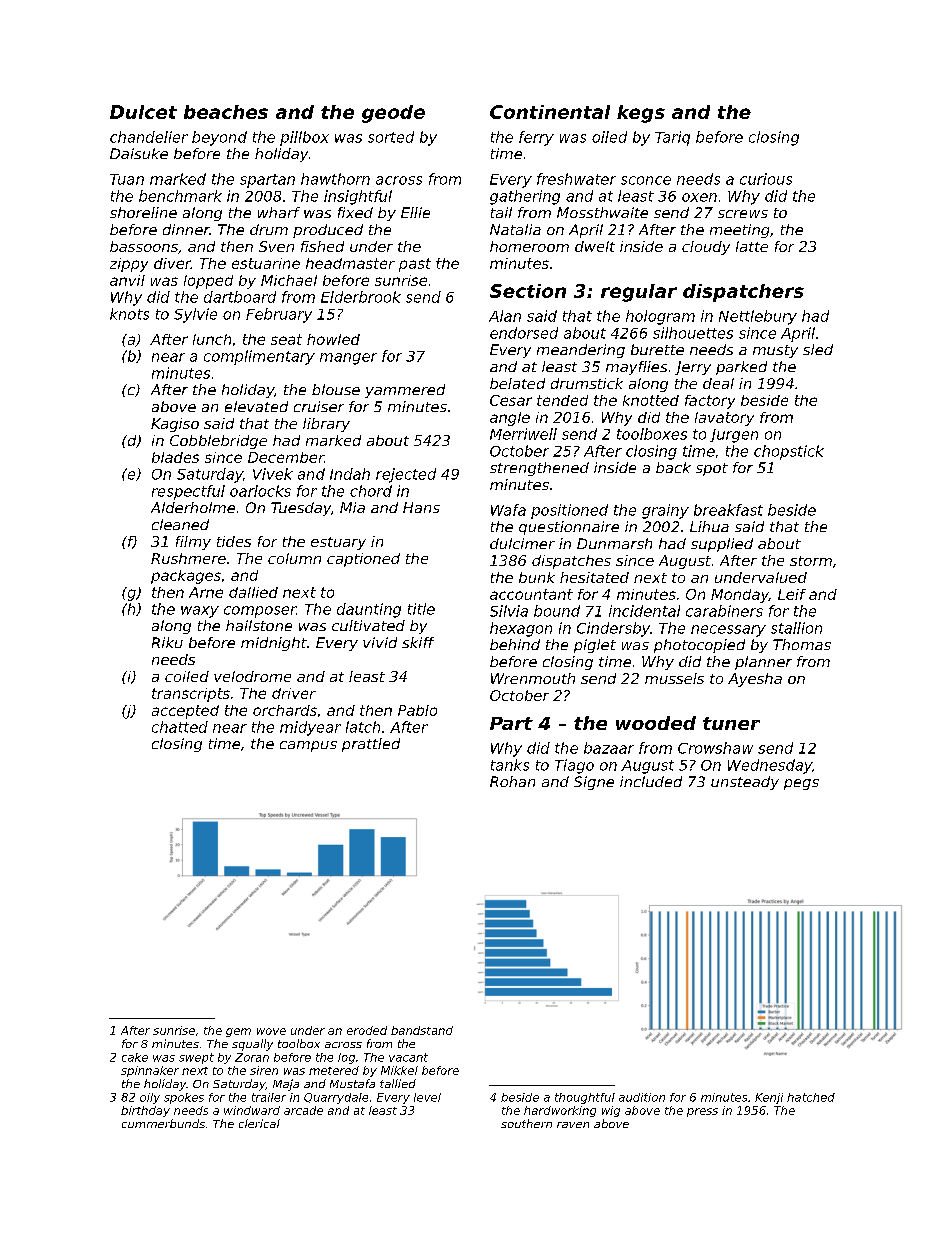 The height and width of the screenshot is (1233, 952). What do you see at coordinates (752, 246) in the screenshot?
I see `latte` at bounding box center [752, 246].
